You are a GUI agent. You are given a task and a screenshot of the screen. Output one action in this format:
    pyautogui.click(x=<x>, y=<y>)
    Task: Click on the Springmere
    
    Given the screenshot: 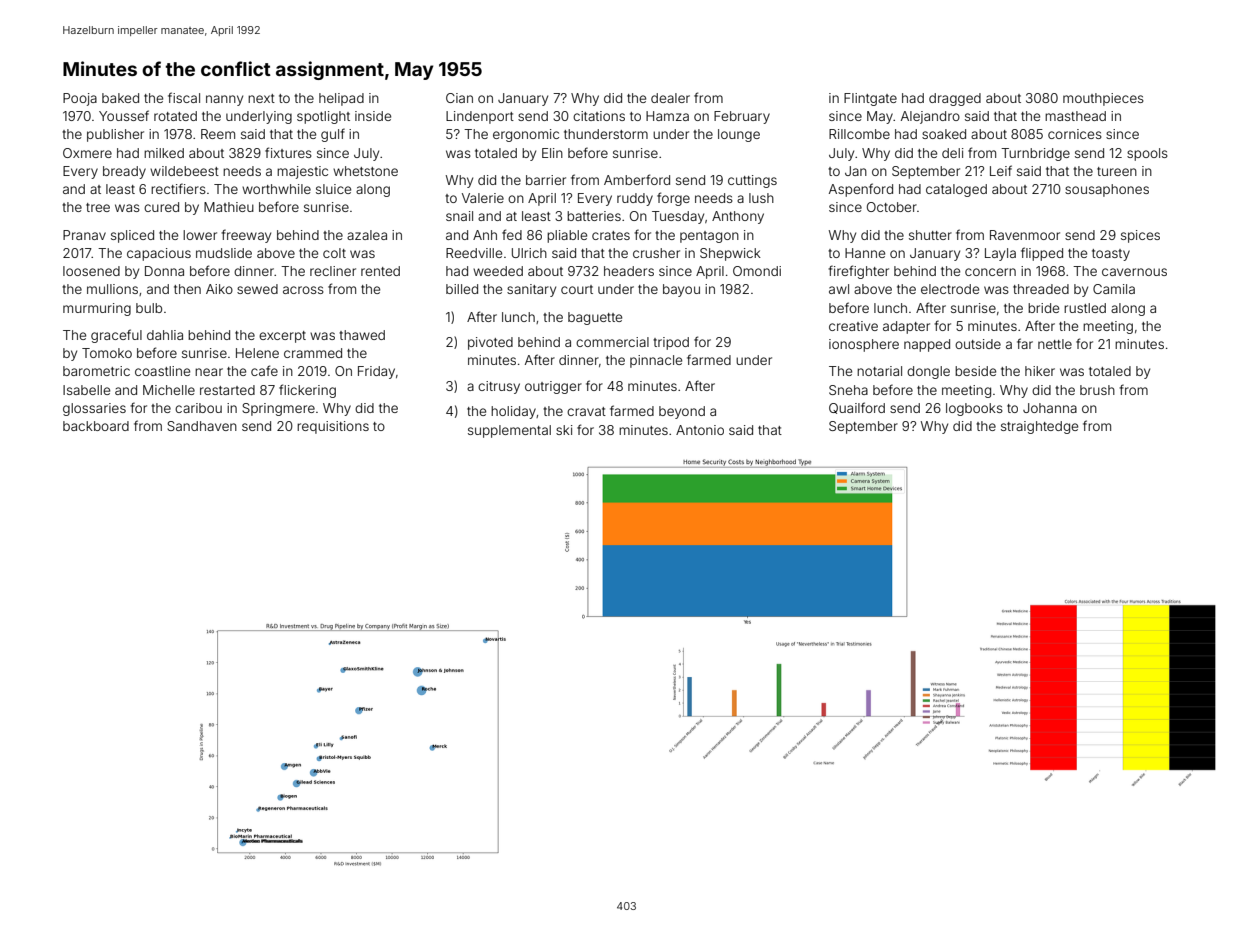 What is the action you would take?
    pyautogui.click(x=278, y=409)
